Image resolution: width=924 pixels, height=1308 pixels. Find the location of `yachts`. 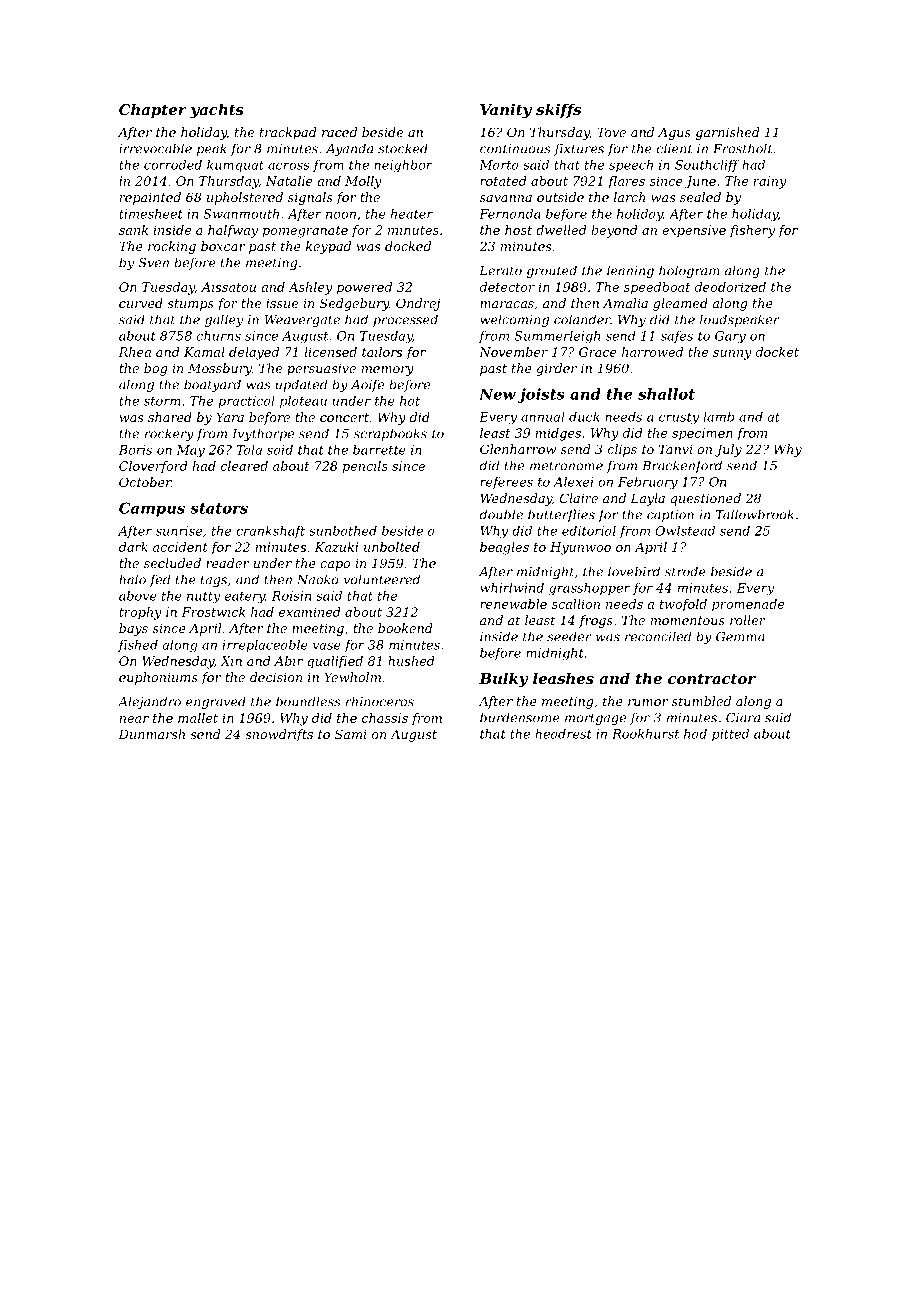

yachts is located at coordinates (217, 111).
